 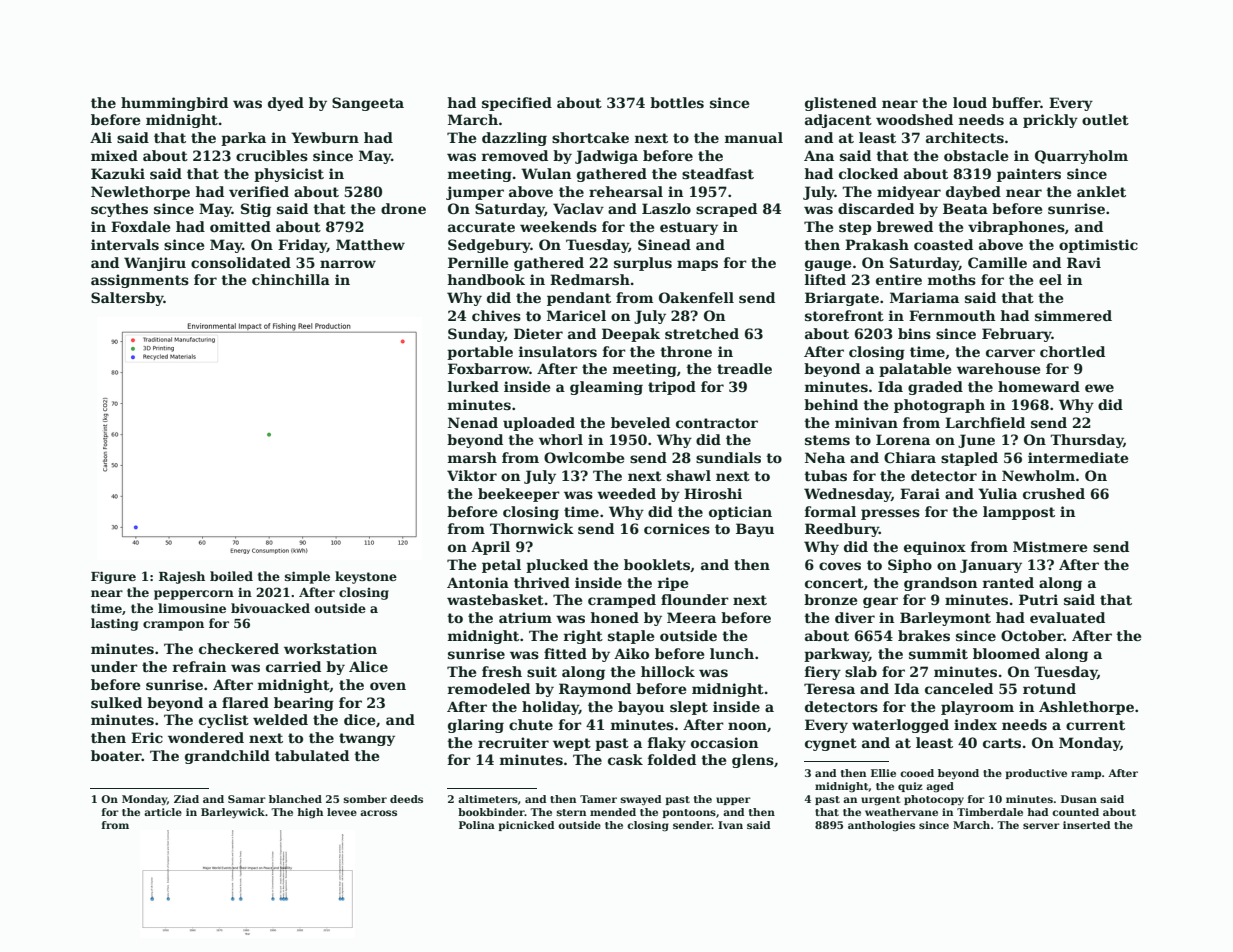 I want to click on picnicked, so click(x=526, y=826).
